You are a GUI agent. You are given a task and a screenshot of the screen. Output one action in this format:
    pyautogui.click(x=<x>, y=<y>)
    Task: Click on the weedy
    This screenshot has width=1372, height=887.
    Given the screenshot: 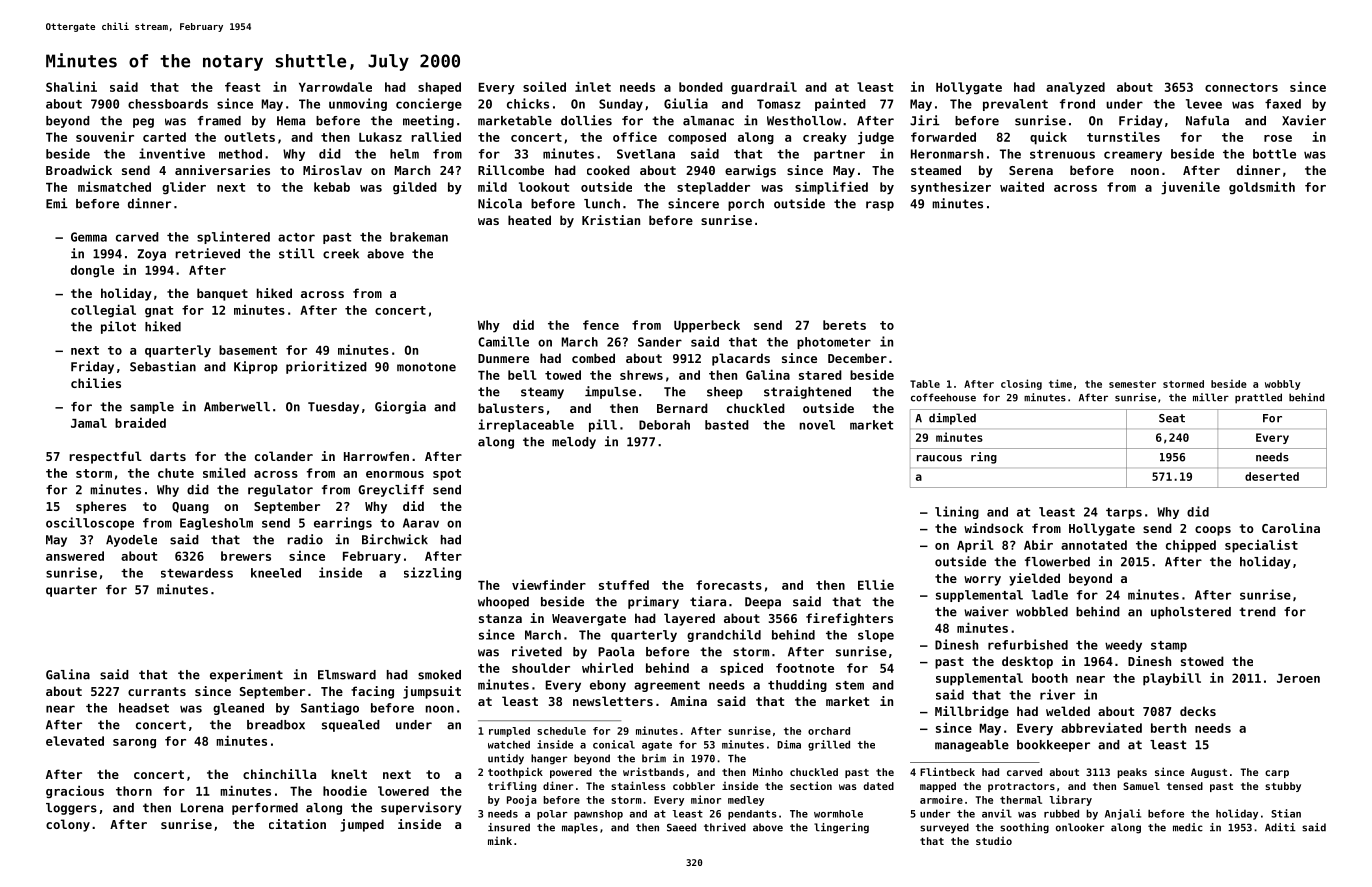 What is the action you would take?
    pyautogui.click(x=1123, y=646)
